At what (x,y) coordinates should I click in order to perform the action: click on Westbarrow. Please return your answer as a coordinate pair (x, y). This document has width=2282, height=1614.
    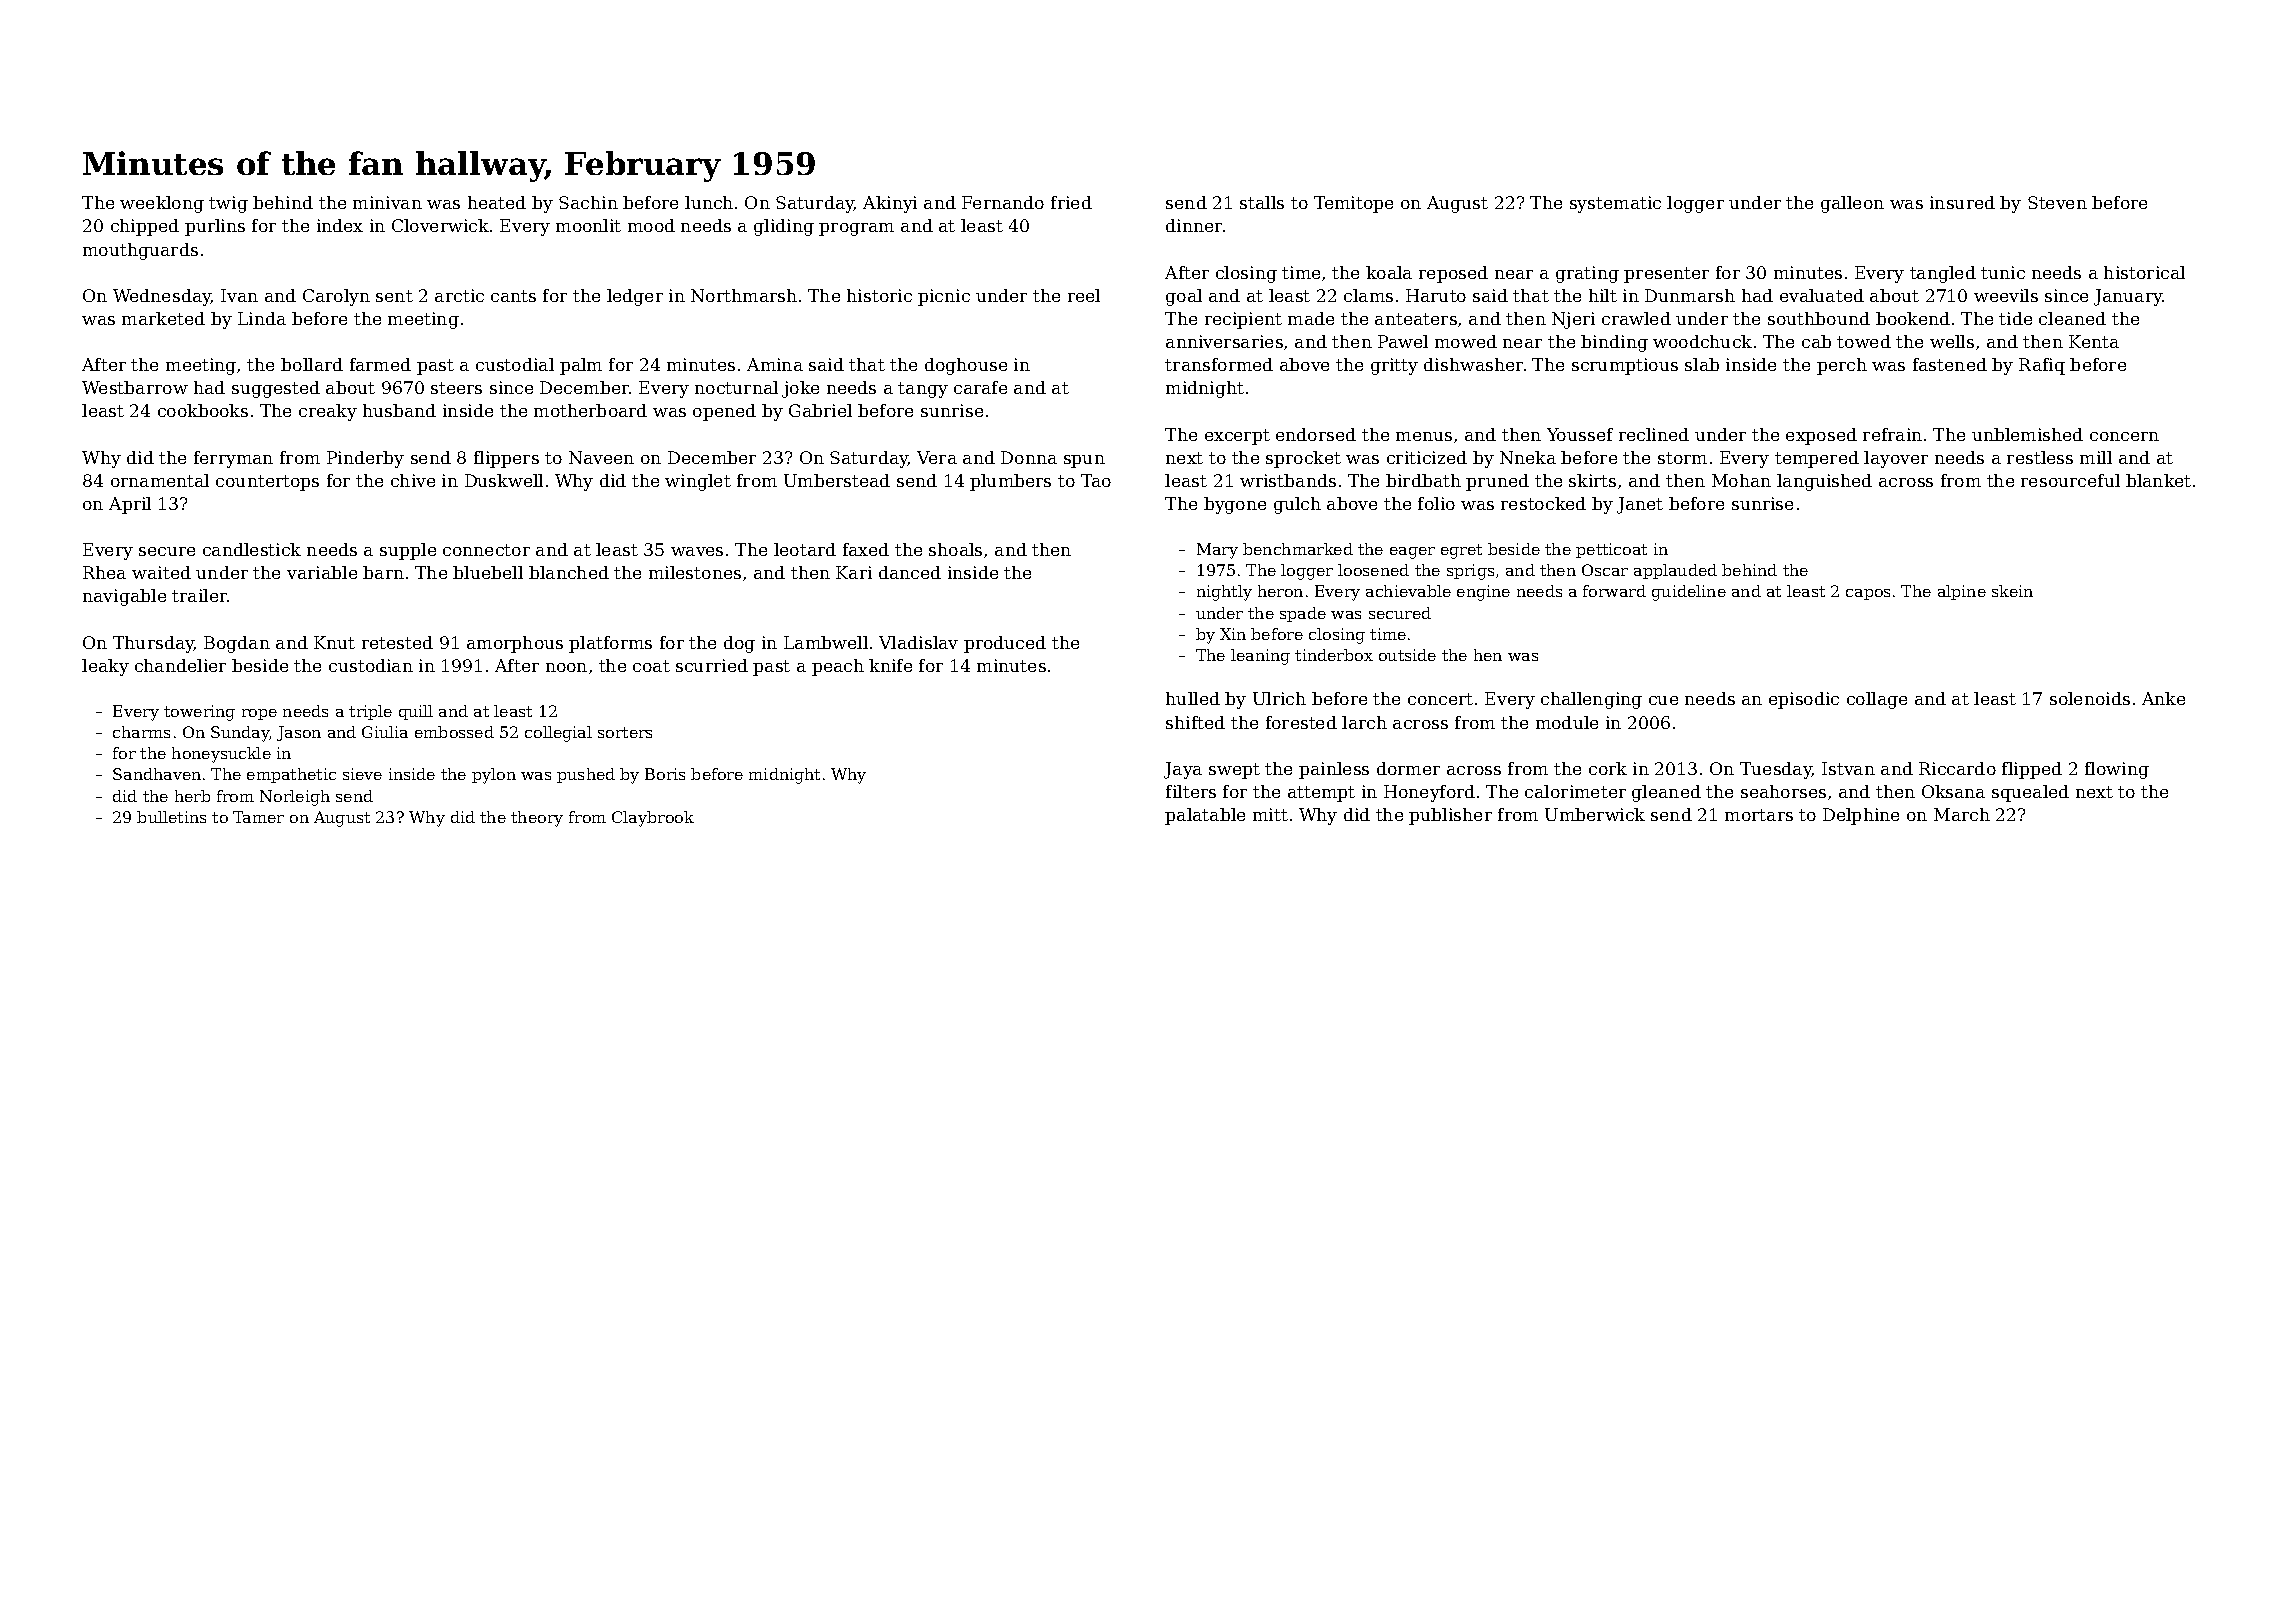
    Looking at the image, I should click on (135, 387).
